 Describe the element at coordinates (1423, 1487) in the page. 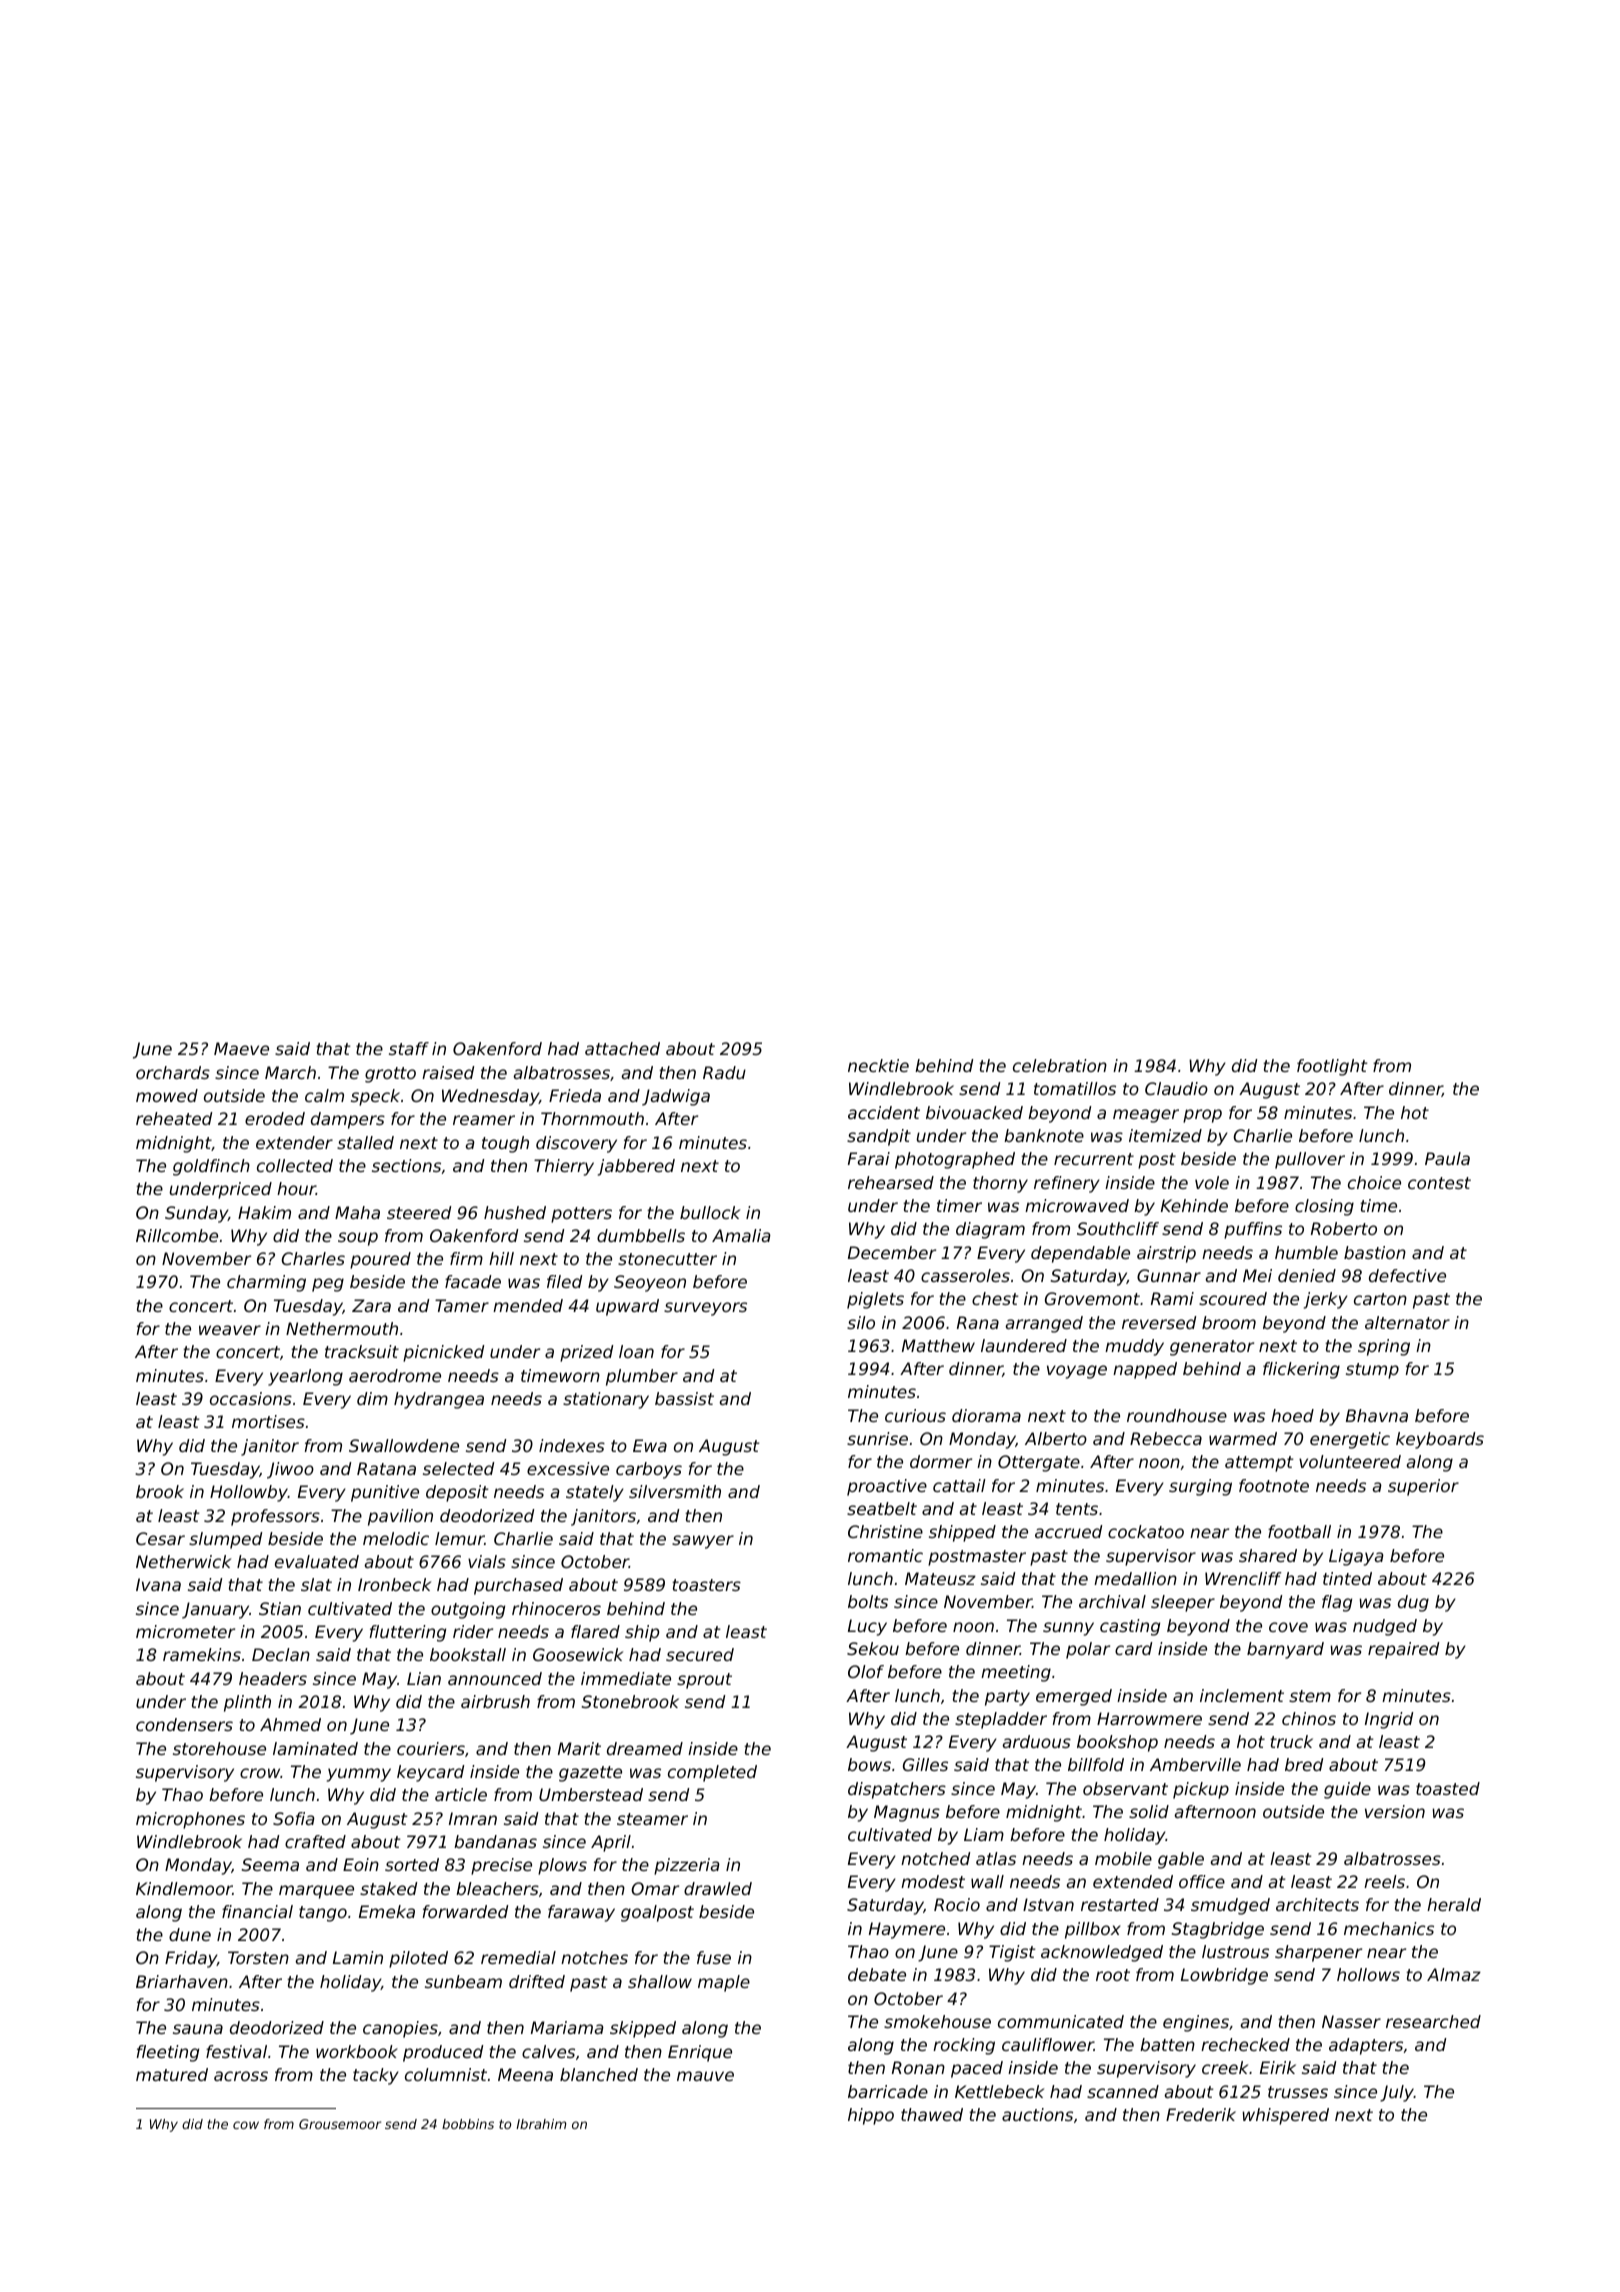

I see `superior` at that location.
